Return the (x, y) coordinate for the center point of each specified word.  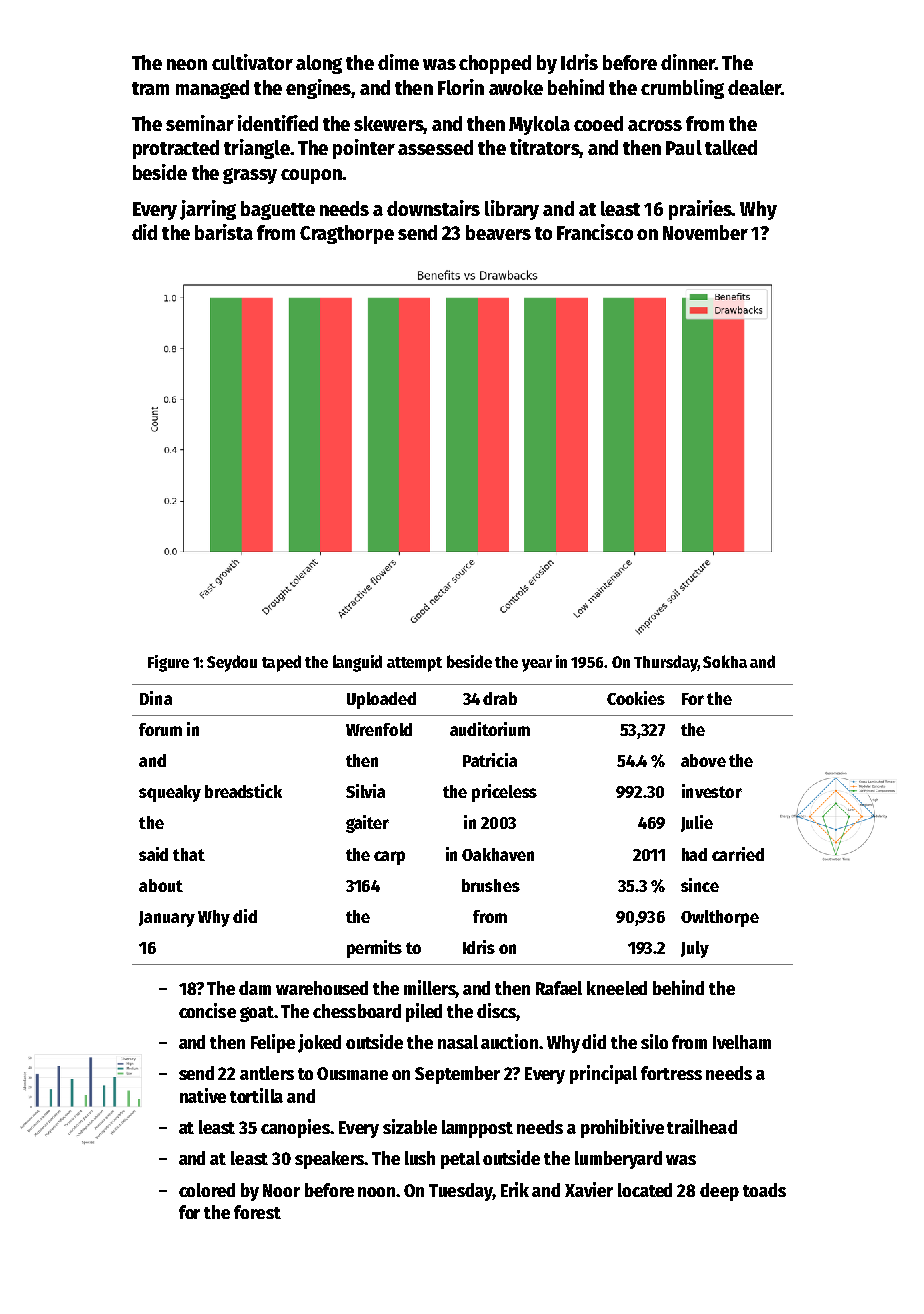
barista (224, 232)
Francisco (595, 232)
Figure (168, 663)
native (203, 1095)
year (537, 665)
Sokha (725, 661)
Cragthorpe (347, 234)
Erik (515, 1189)
